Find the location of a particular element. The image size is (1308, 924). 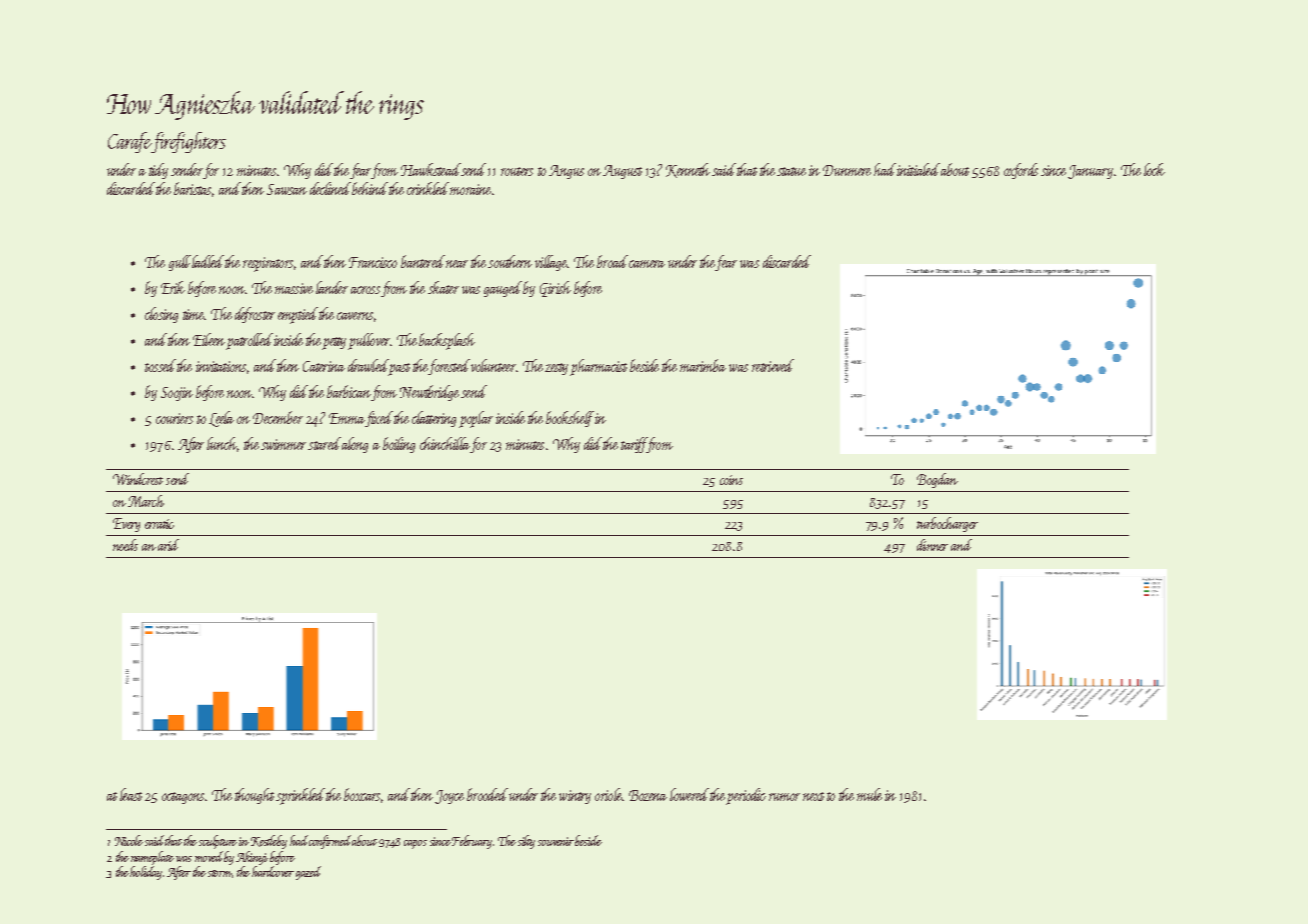

tariff is located at coordinates (634, 445).
